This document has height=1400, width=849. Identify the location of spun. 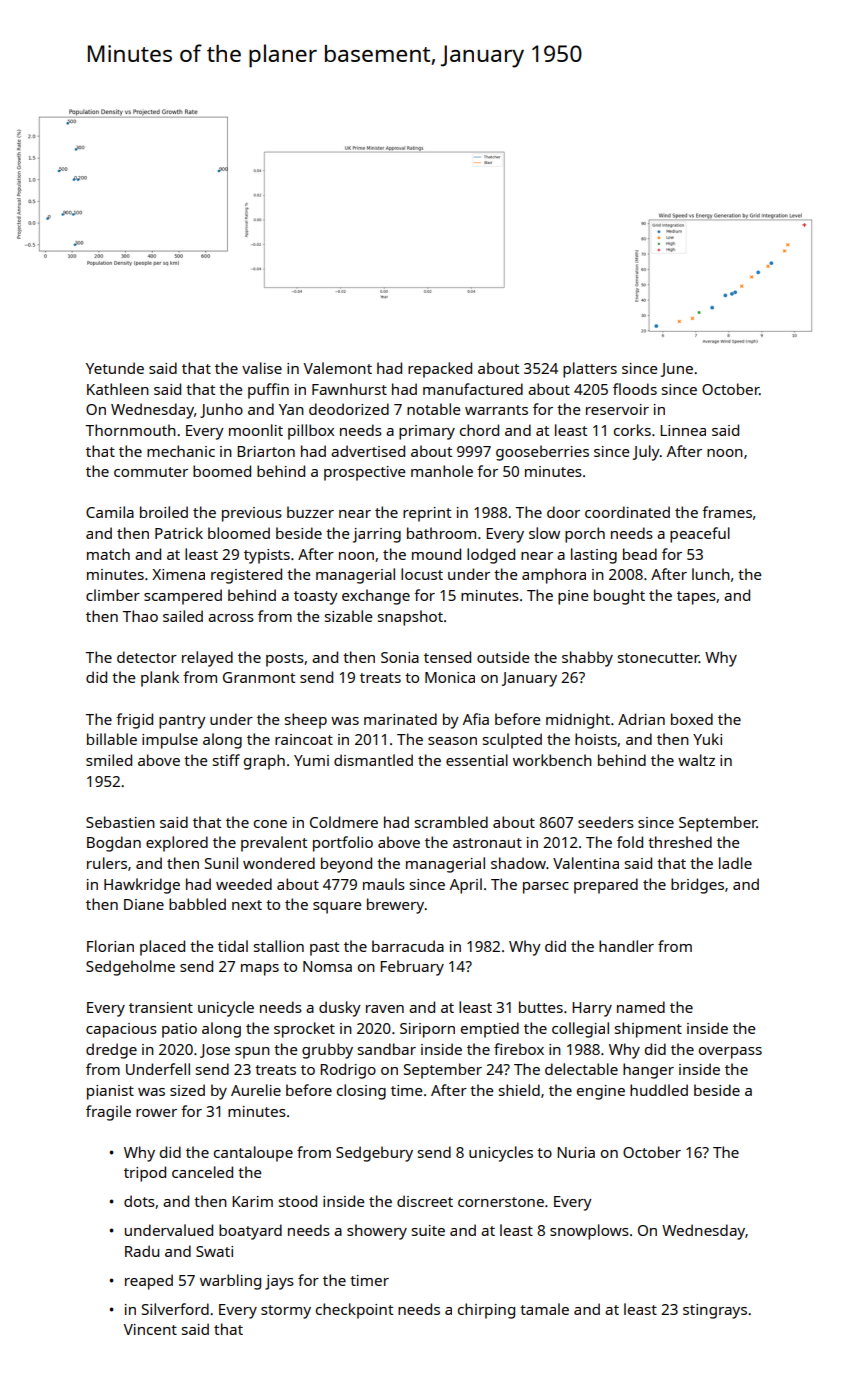
(252, 1053).
